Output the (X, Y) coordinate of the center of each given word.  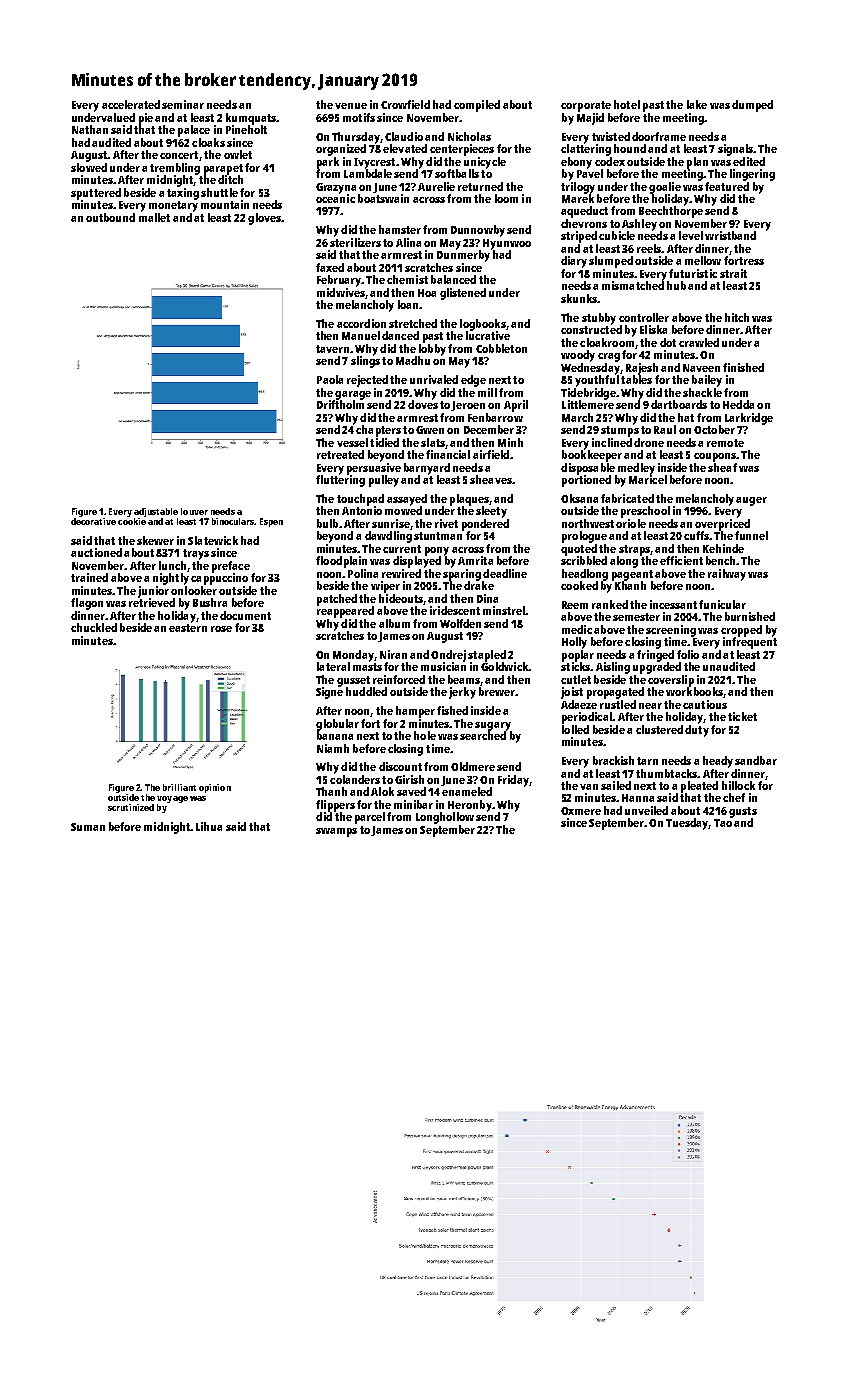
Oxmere (581, 811)
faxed (330, 267)
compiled (477, 106)
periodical (587, 718)
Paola (330, 379)
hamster (400, 229)
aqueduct (584, 212)
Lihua (209, 826)
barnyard (427, 469)
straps (634, 550)
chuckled (94, 627)
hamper (415, 712)
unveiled (646, 810)
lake (697, 104)
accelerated (131, 104)
